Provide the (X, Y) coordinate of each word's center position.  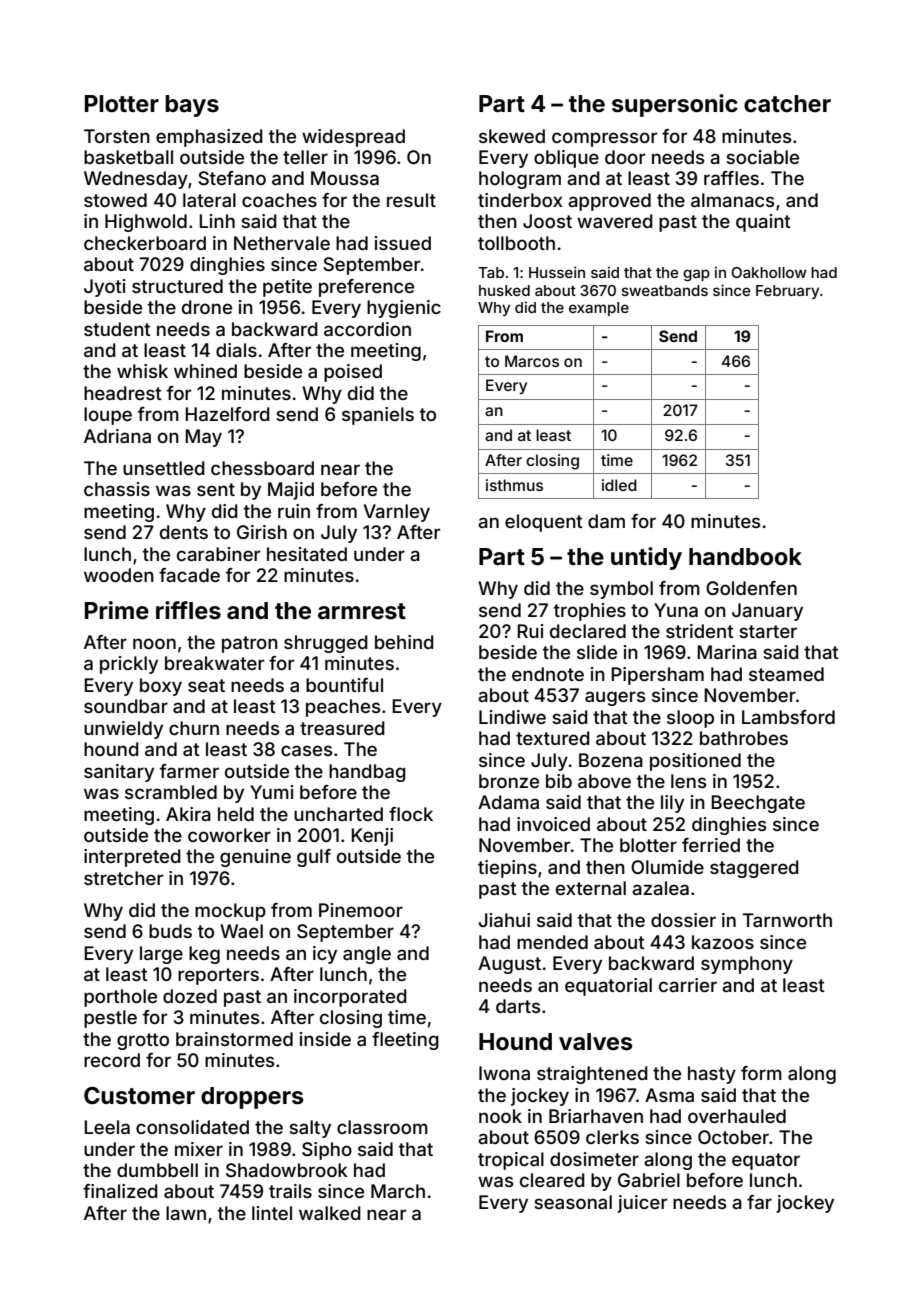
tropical (511, 1161)
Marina (727, 652)
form (761, 1073)
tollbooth (516, 243)
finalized (120, 1191)
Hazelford (227, 414)
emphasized (209, 138)
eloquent (544, 523)
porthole (120, 998)
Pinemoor (361, 910)
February (787, 292)
